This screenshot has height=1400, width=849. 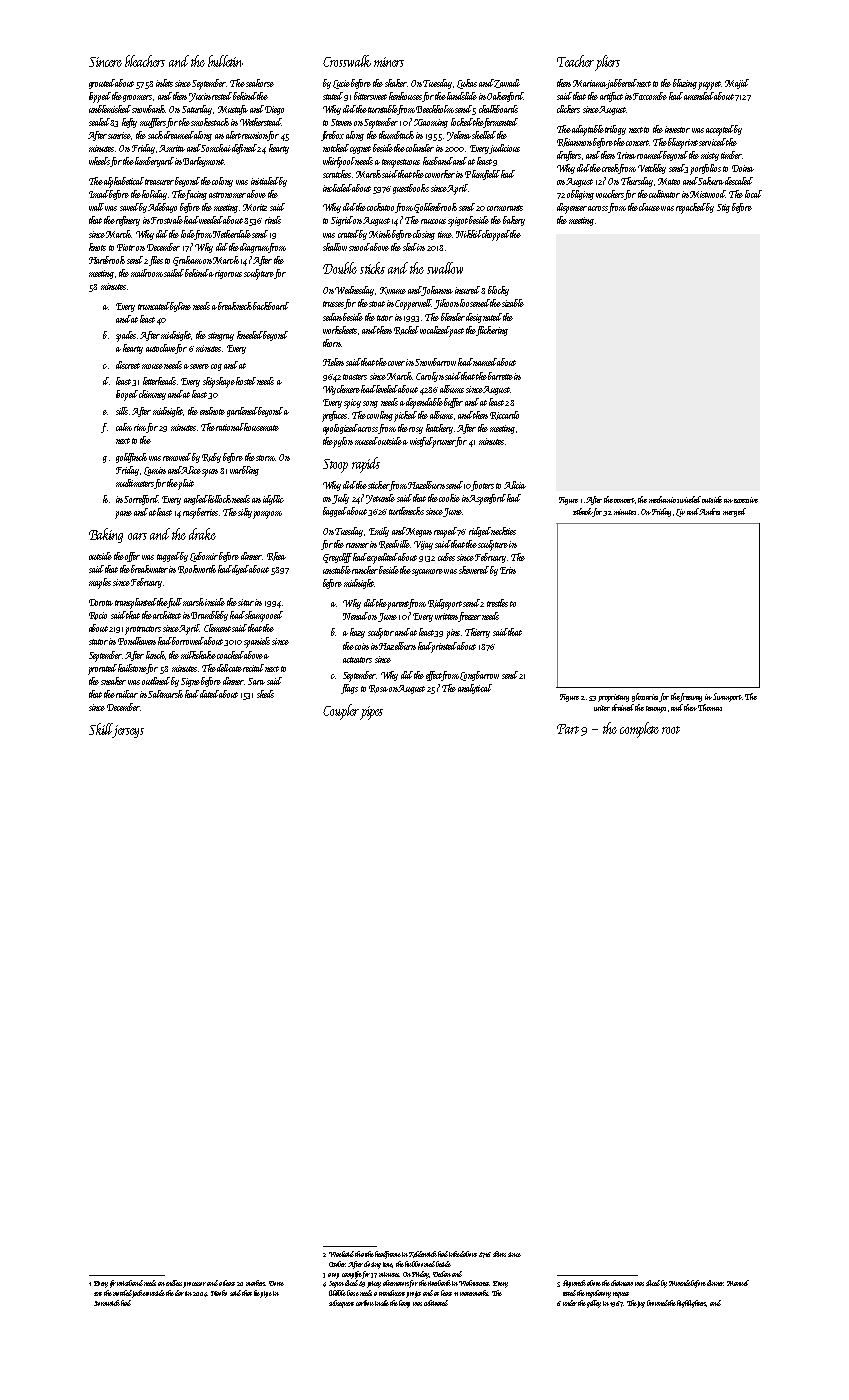 I want to click on investor, so click(x=677, y=129).
